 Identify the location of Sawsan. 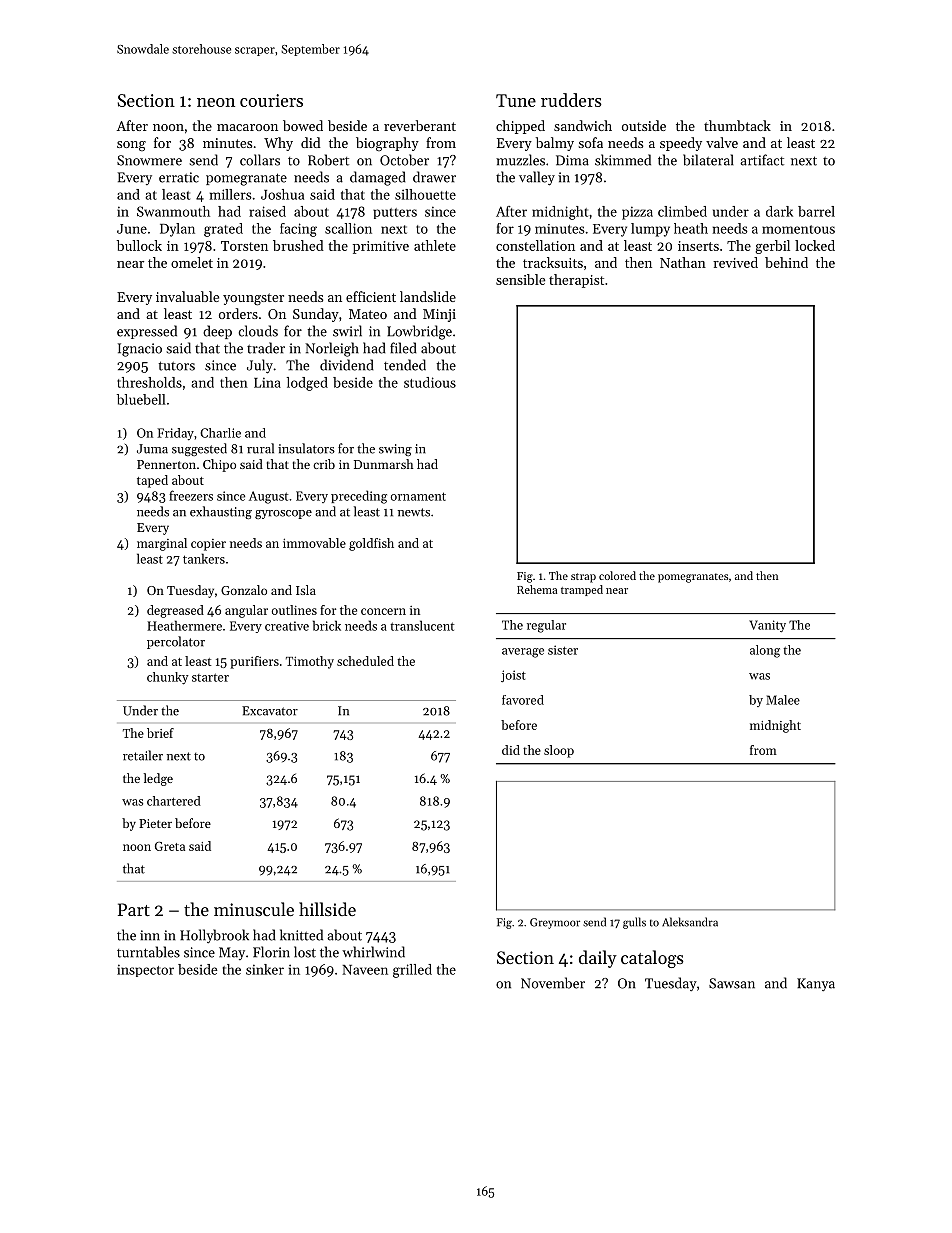
(732, 983).
